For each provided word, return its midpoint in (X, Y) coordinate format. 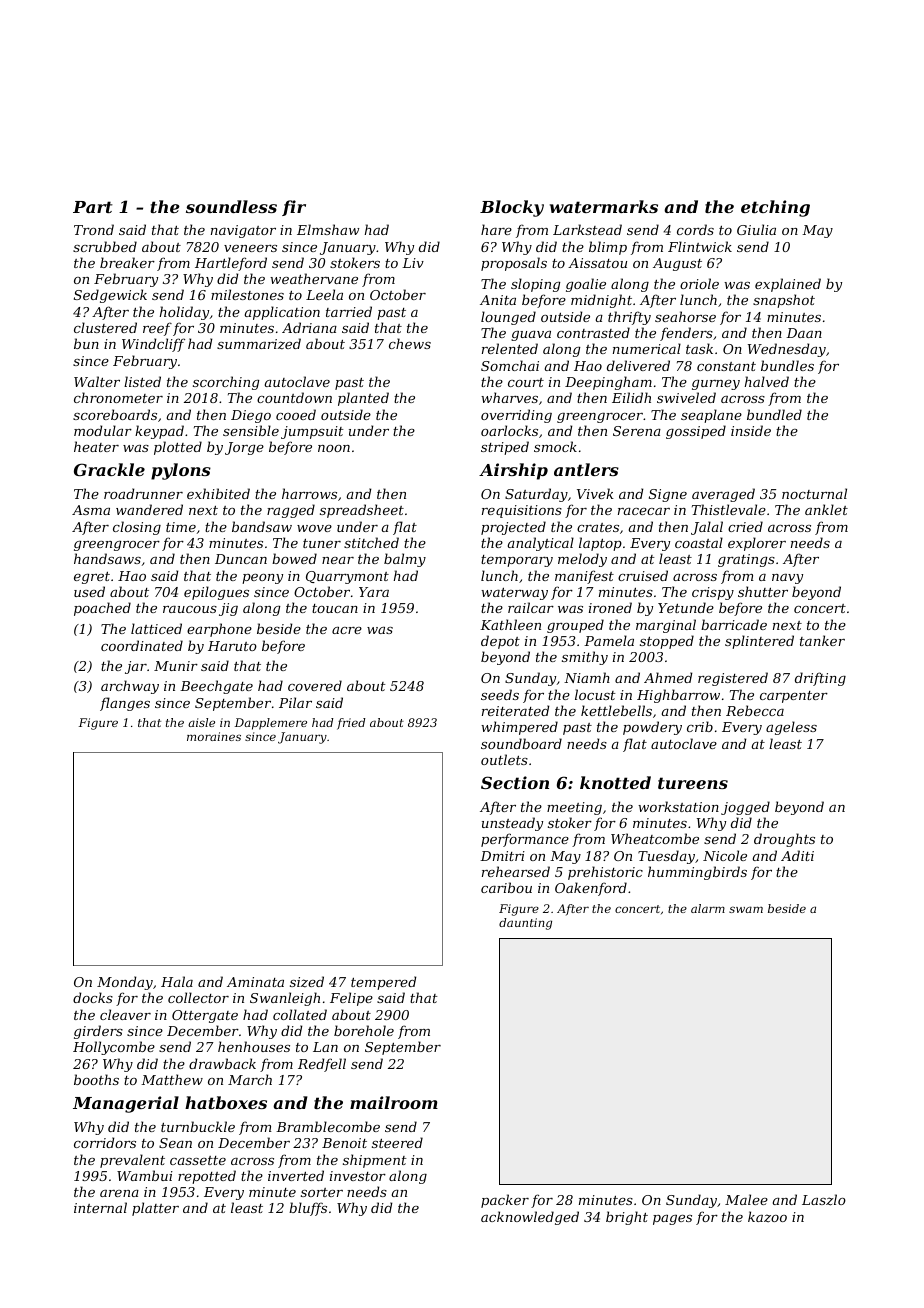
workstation (678, 806)
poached (102, 609)
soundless (231, 206)
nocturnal (814, 493)
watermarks (604, 206)
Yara (374, 592)
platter (155, 1209)
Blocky (512, 208)
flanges (125, 704)
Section (515, 782)
